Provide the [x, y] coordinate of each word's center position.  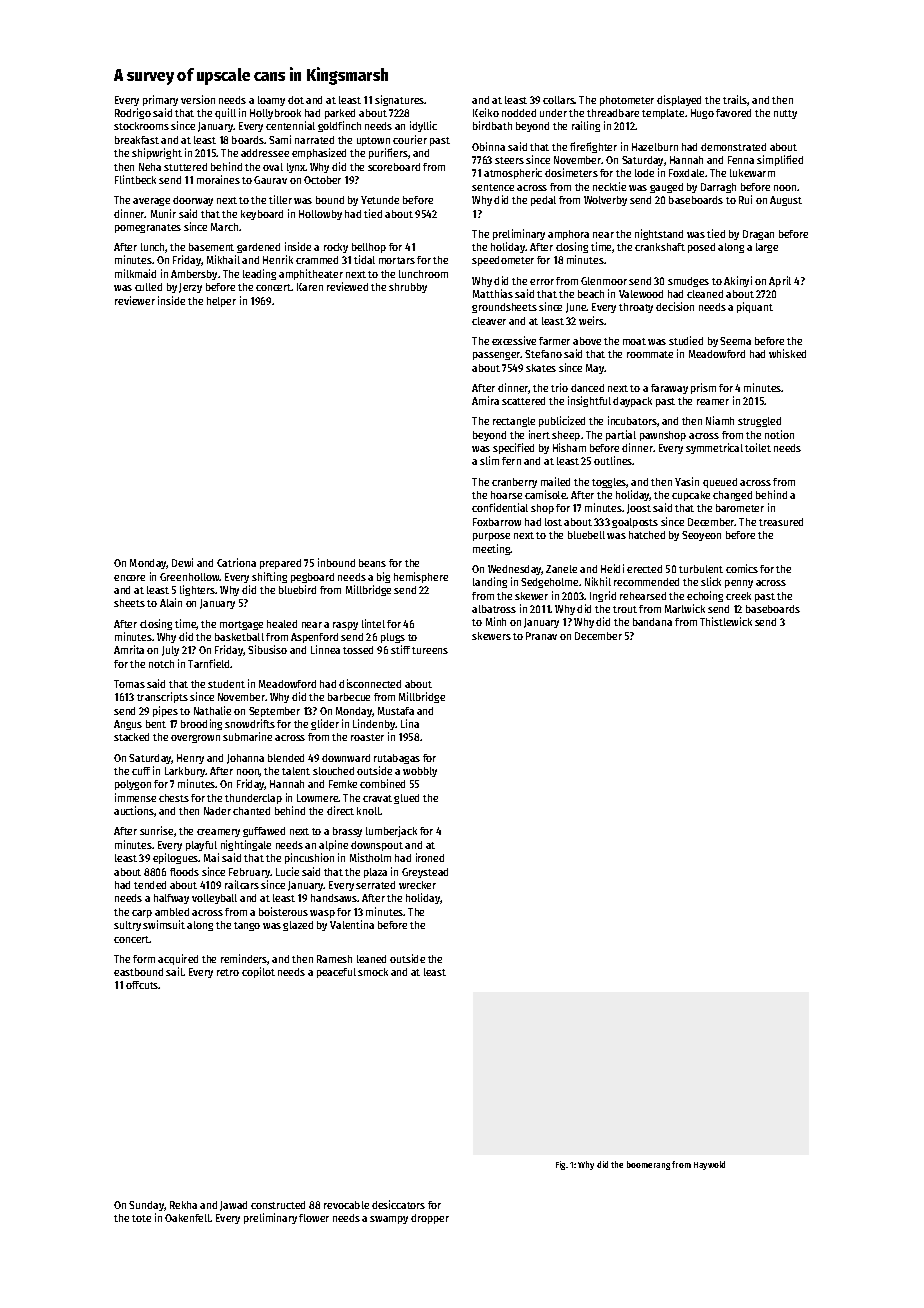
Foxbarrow [497, 522]
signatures [400, 100]
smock [373, 972]
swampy [389, 1220]
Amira [485, 400]
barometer [740, 508]
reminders [244, 959]
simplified [780, 160]
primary [160, 100]
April [780, 281]
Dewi [182, 562]
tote [141, 1218]
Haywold [709, 1165]
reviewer [135, 300]
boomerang [648, 1165]
